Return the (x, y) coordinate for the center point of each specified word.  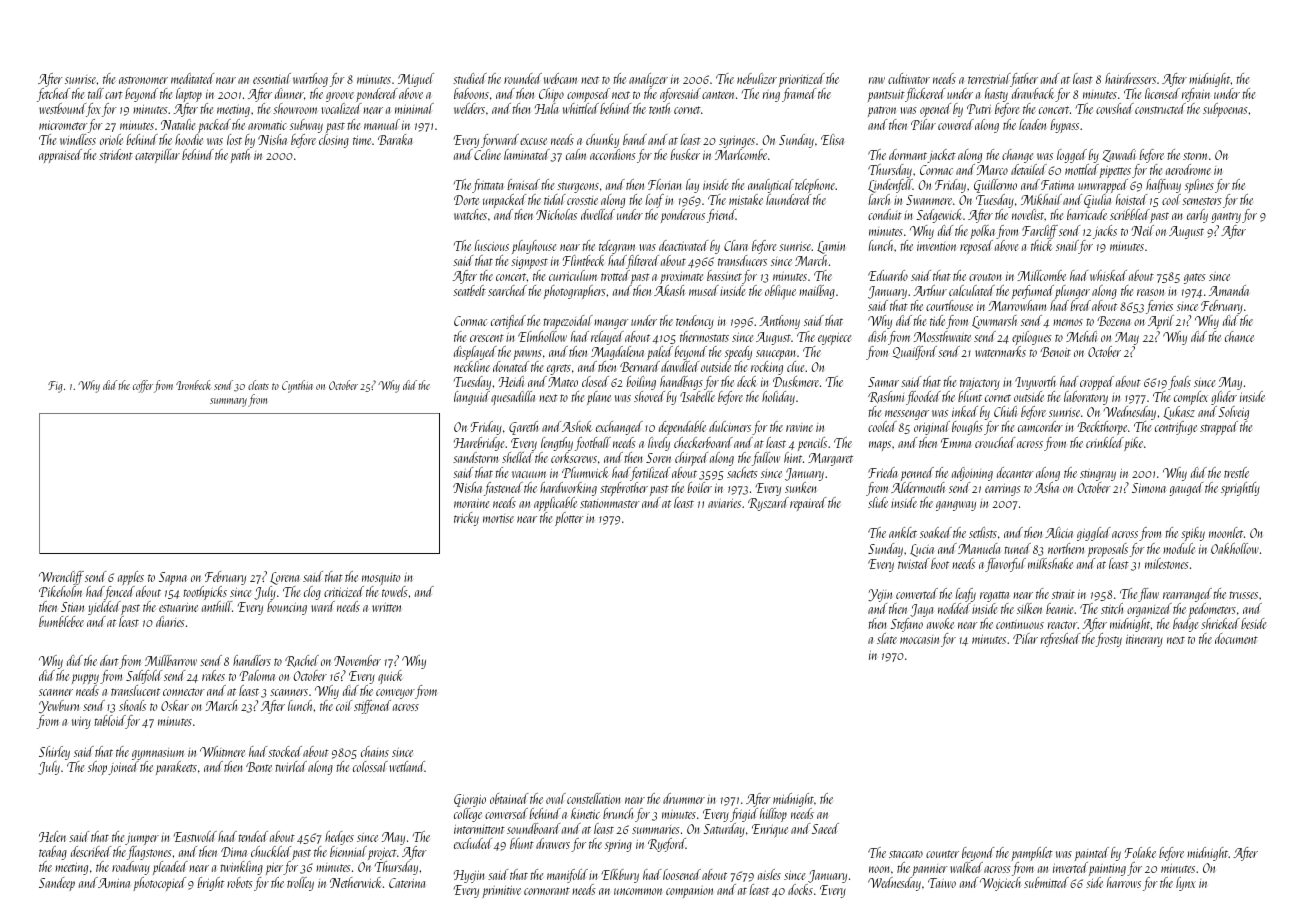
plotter (569, 519)
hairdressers (1130, 78)
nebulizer (757, 78)
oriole (111, 139)
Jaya (921, 610)
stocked (285, 751)
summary (228, 402)
